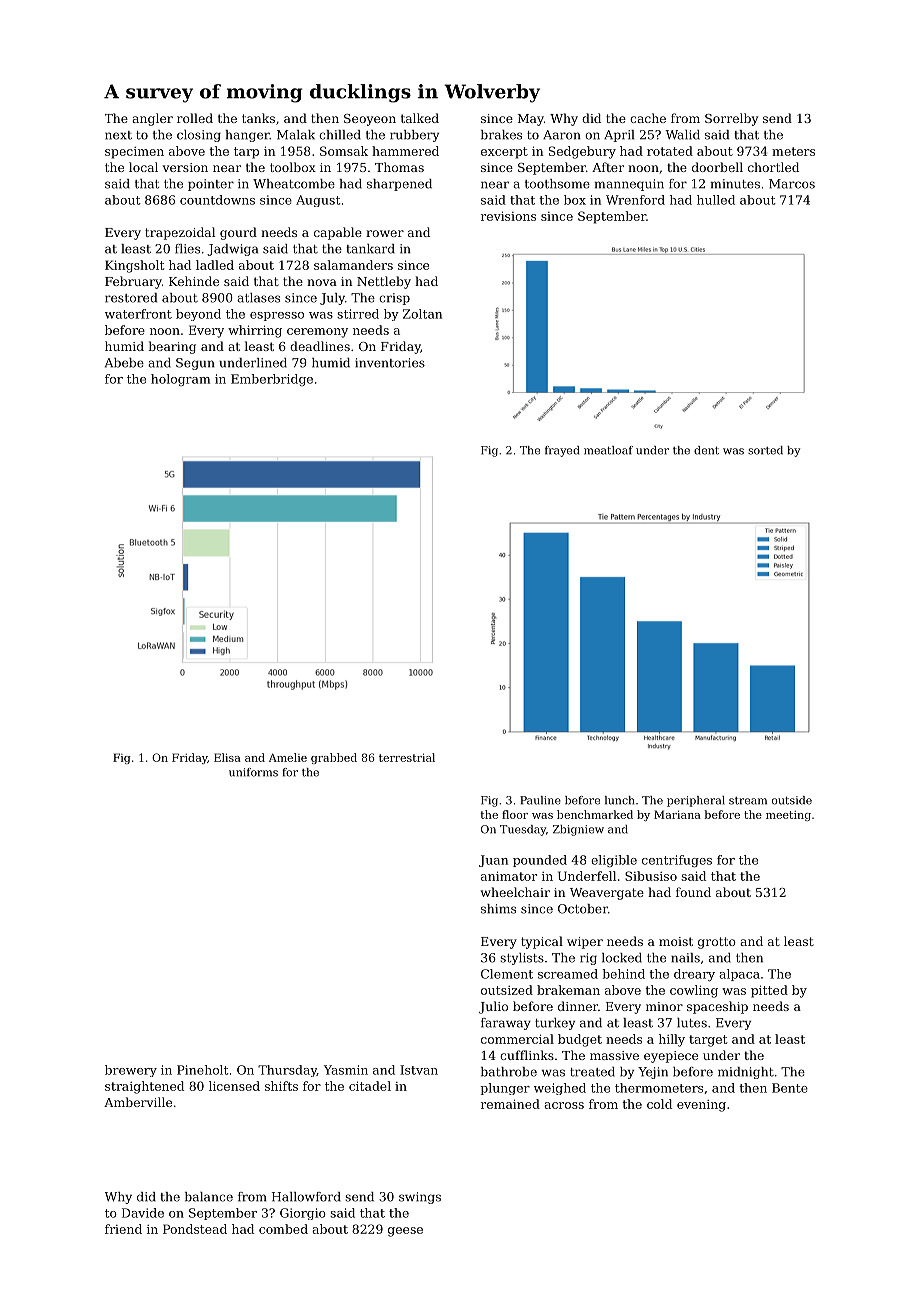 Image resolution: width=924 pixels, height=1308 pixels. I want to click on terrestrial, so click(407, 757).
